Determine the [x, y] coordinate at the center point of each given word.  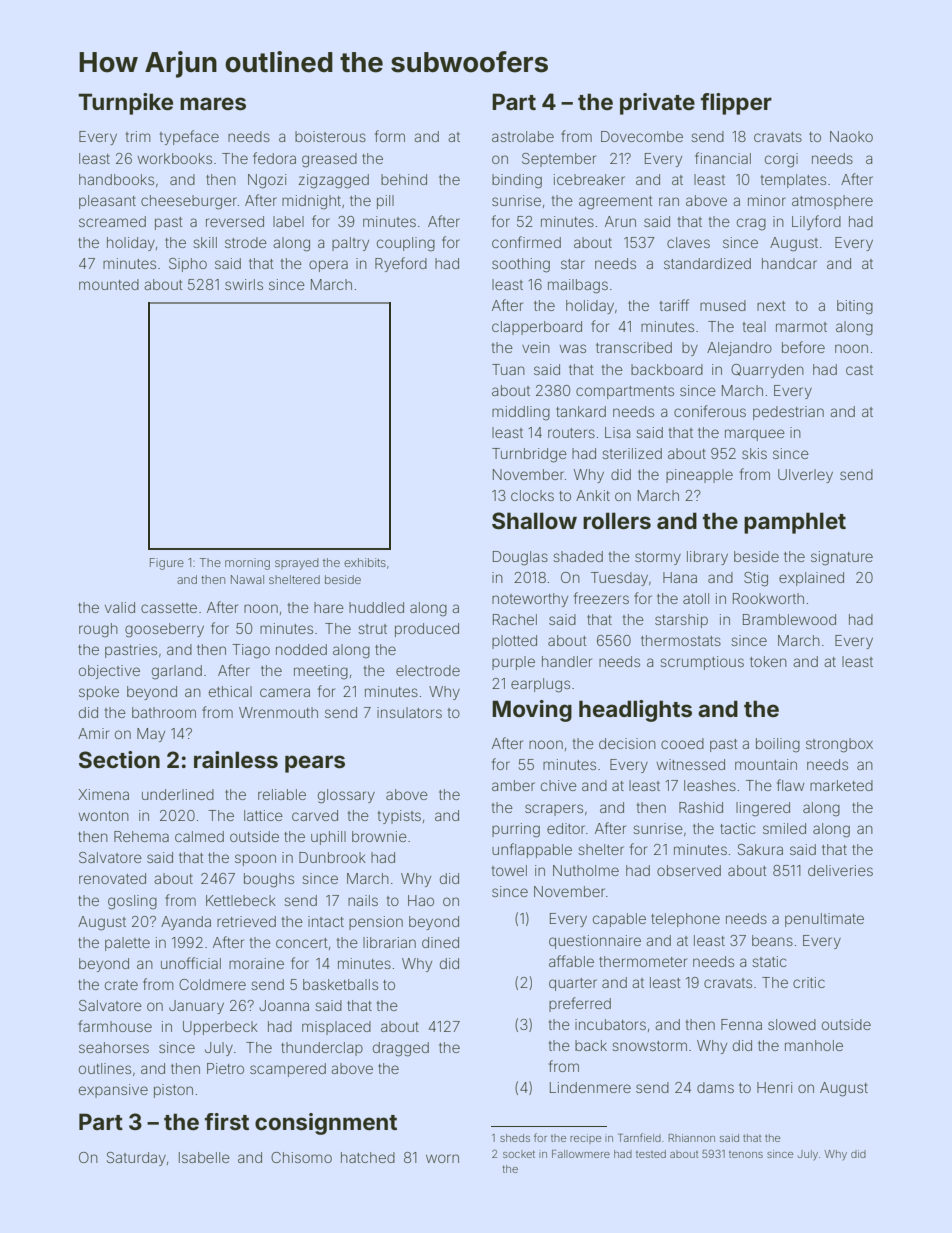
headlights [635, 711]
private [657, 104]
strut [372, 629]
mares [213, 104]
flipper [736, 104]
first [227, 1121]
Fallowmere [581, 1154]
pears [315, 764]
